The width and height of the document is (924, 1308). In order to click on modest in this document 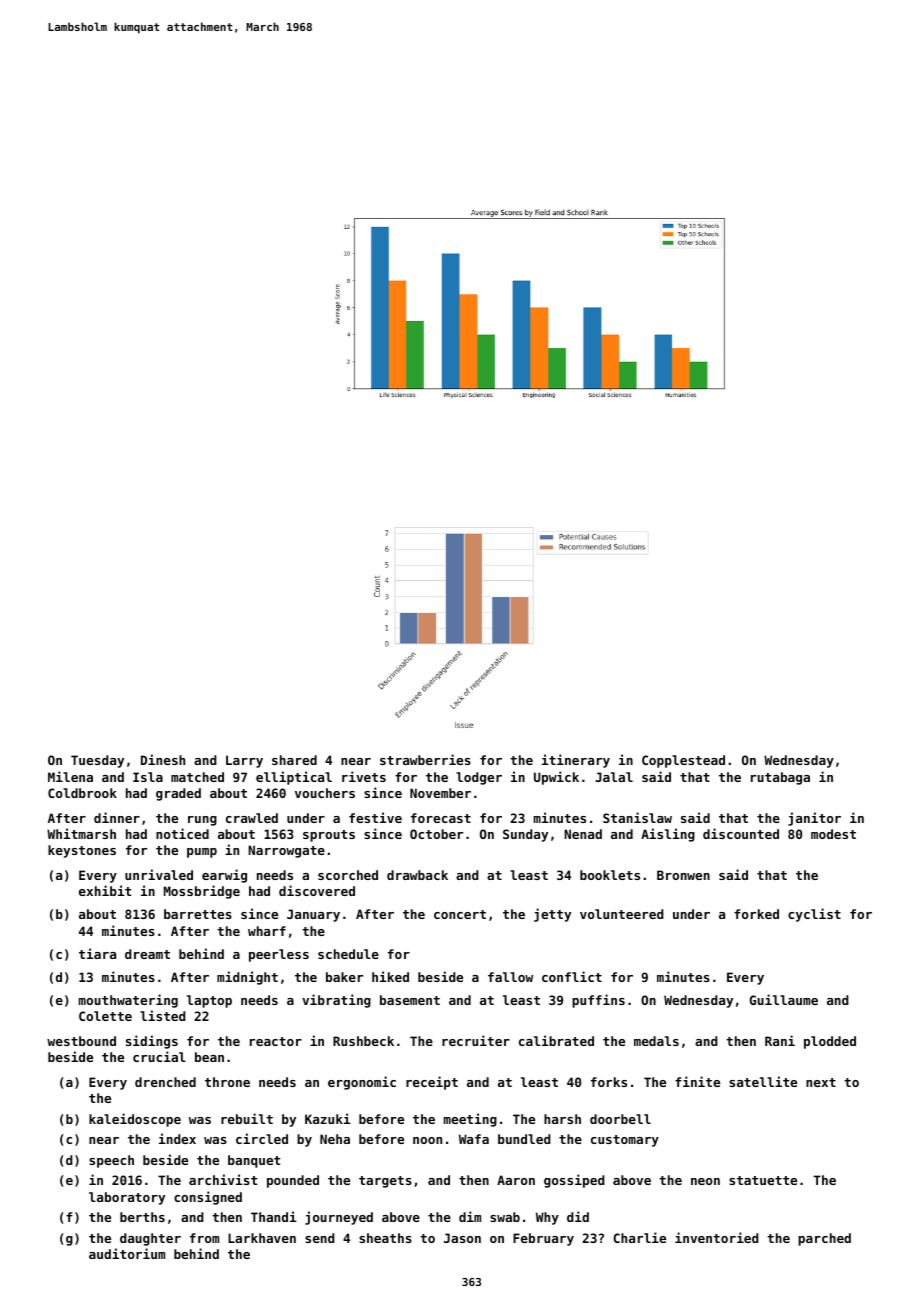, I will do `click(833, 834)`.
